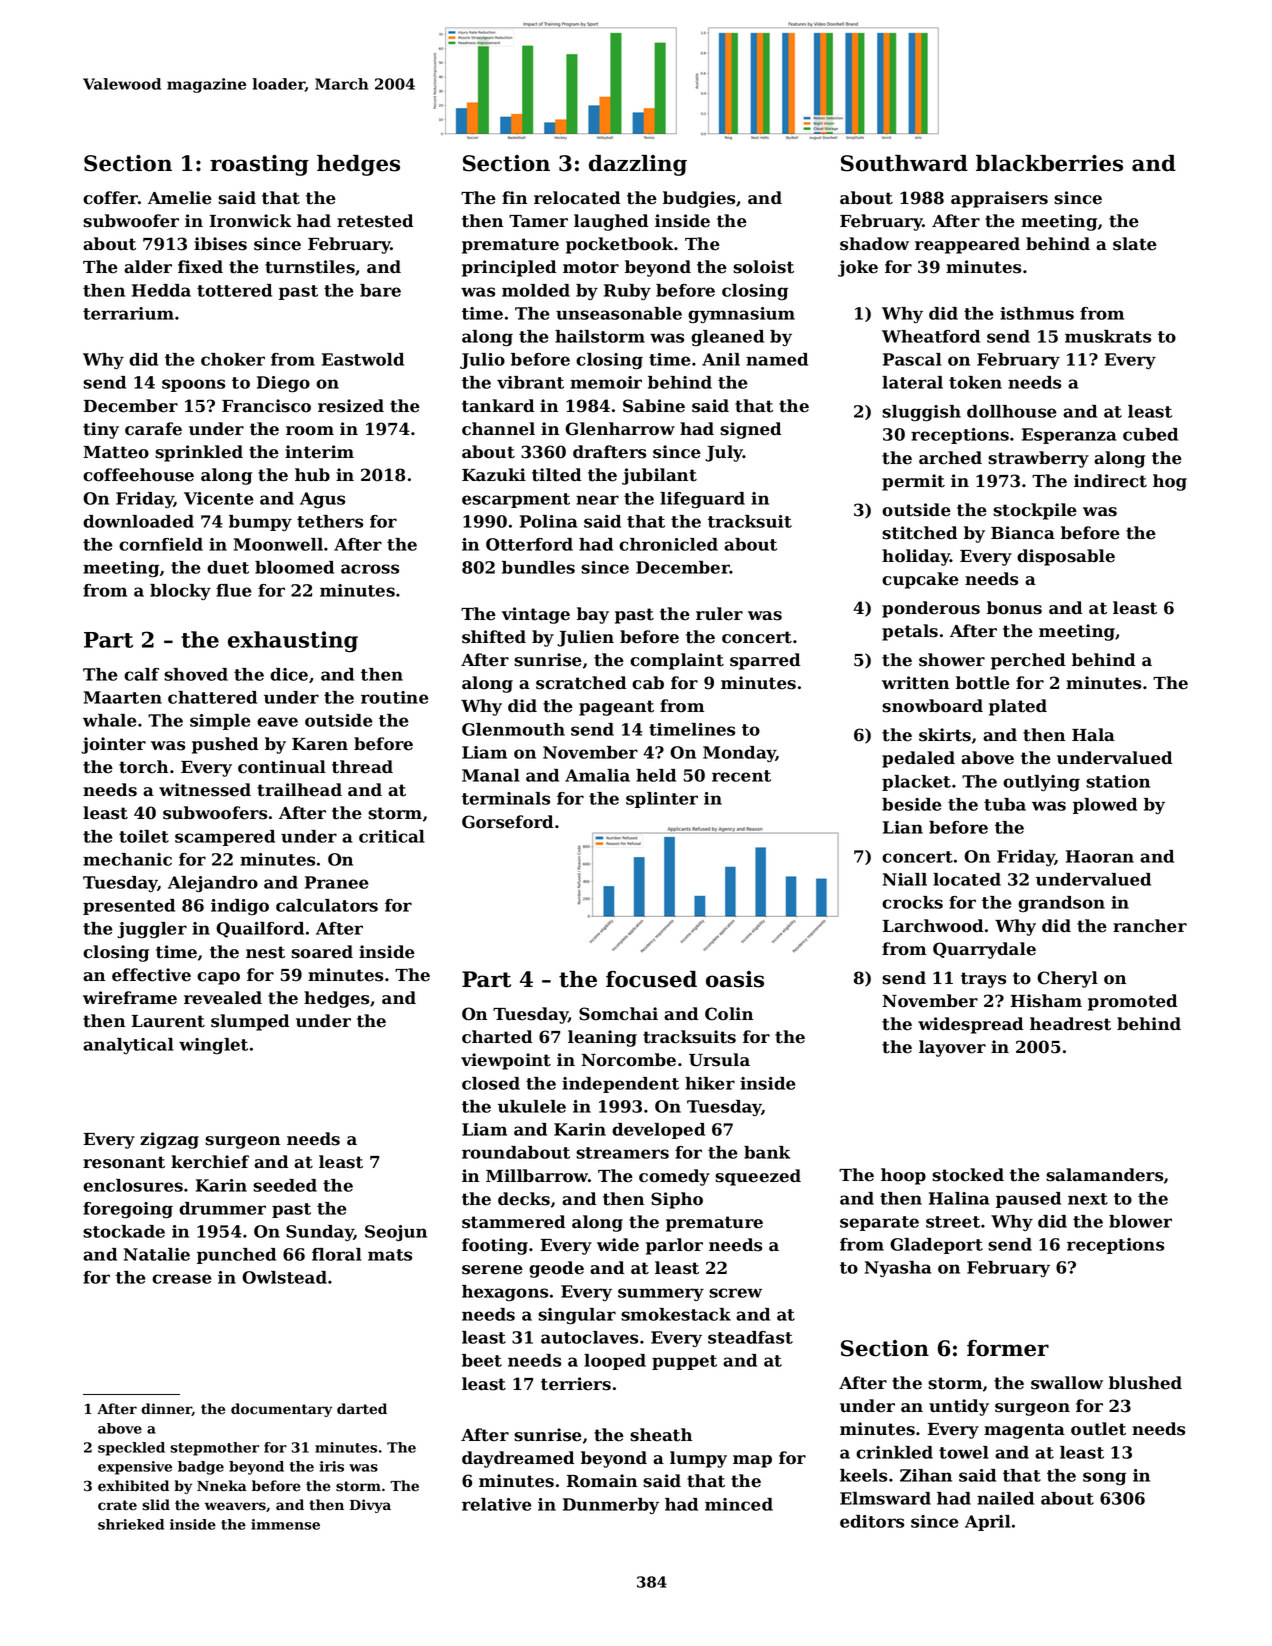  Describe the element at coordinates (129, 907) in the screenshot. I see `presented` at that location.
